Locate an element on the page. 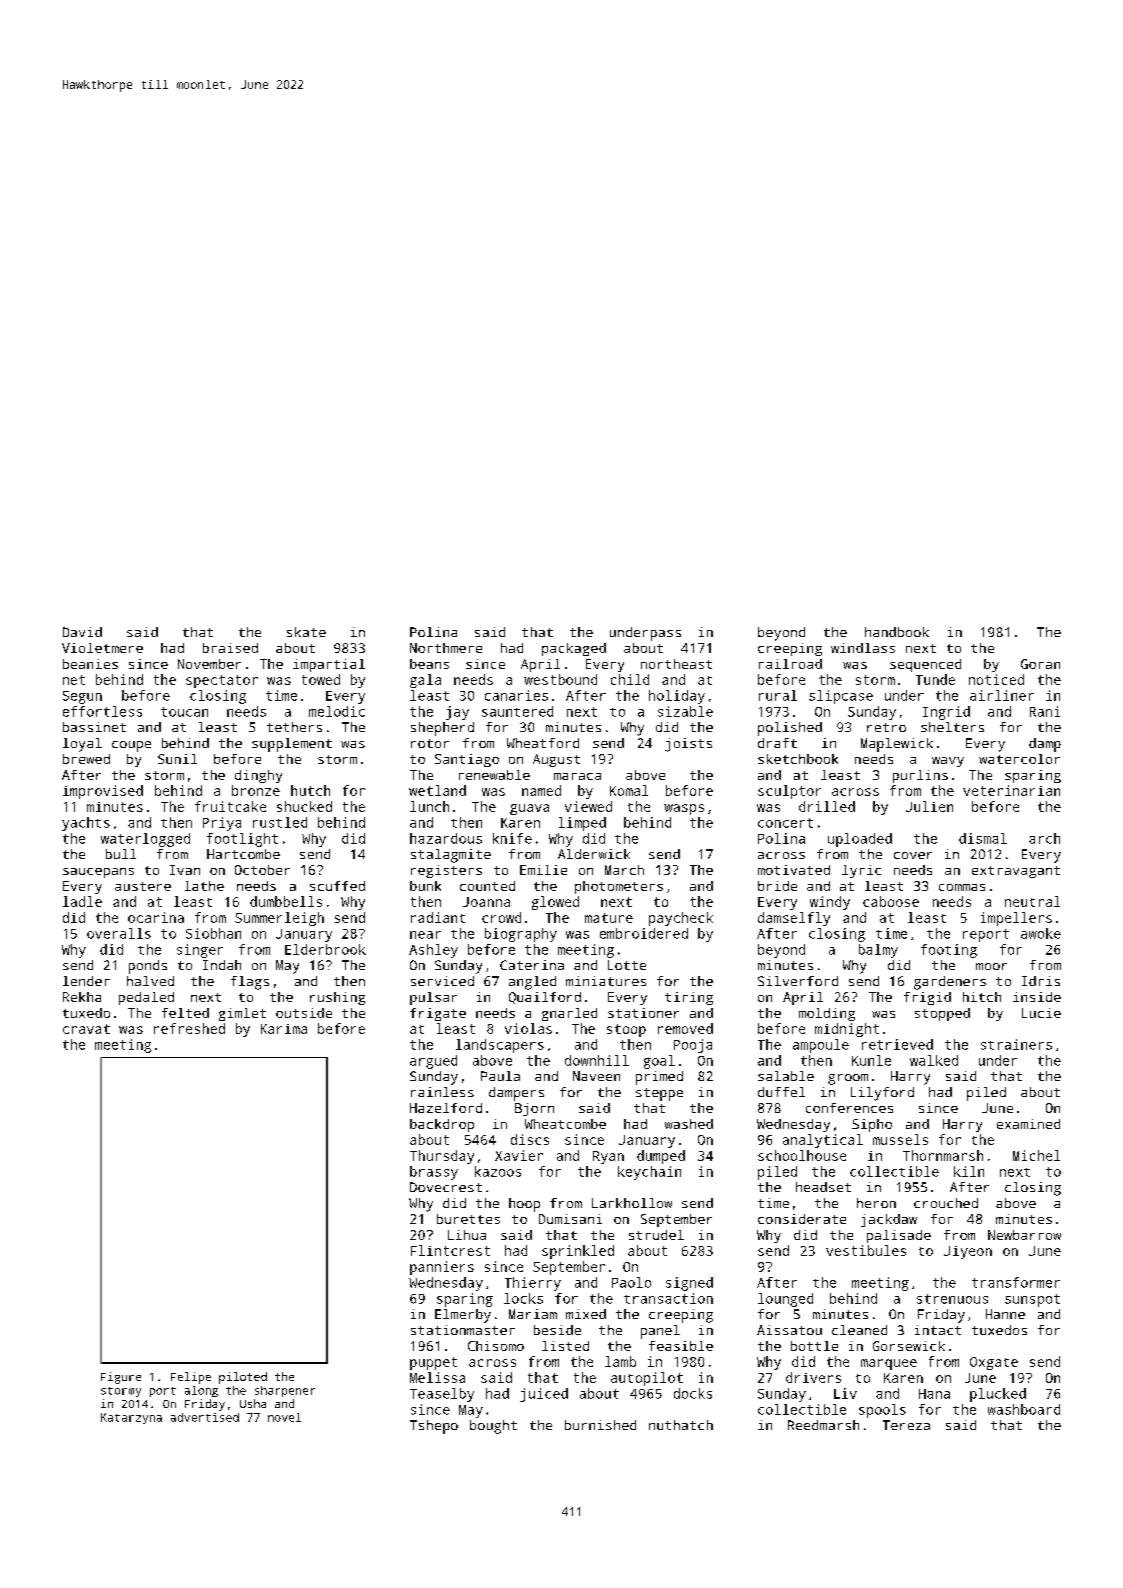 The height and width of the image is (1588, 1123). piloted is located at coordinates (243, 1378).
